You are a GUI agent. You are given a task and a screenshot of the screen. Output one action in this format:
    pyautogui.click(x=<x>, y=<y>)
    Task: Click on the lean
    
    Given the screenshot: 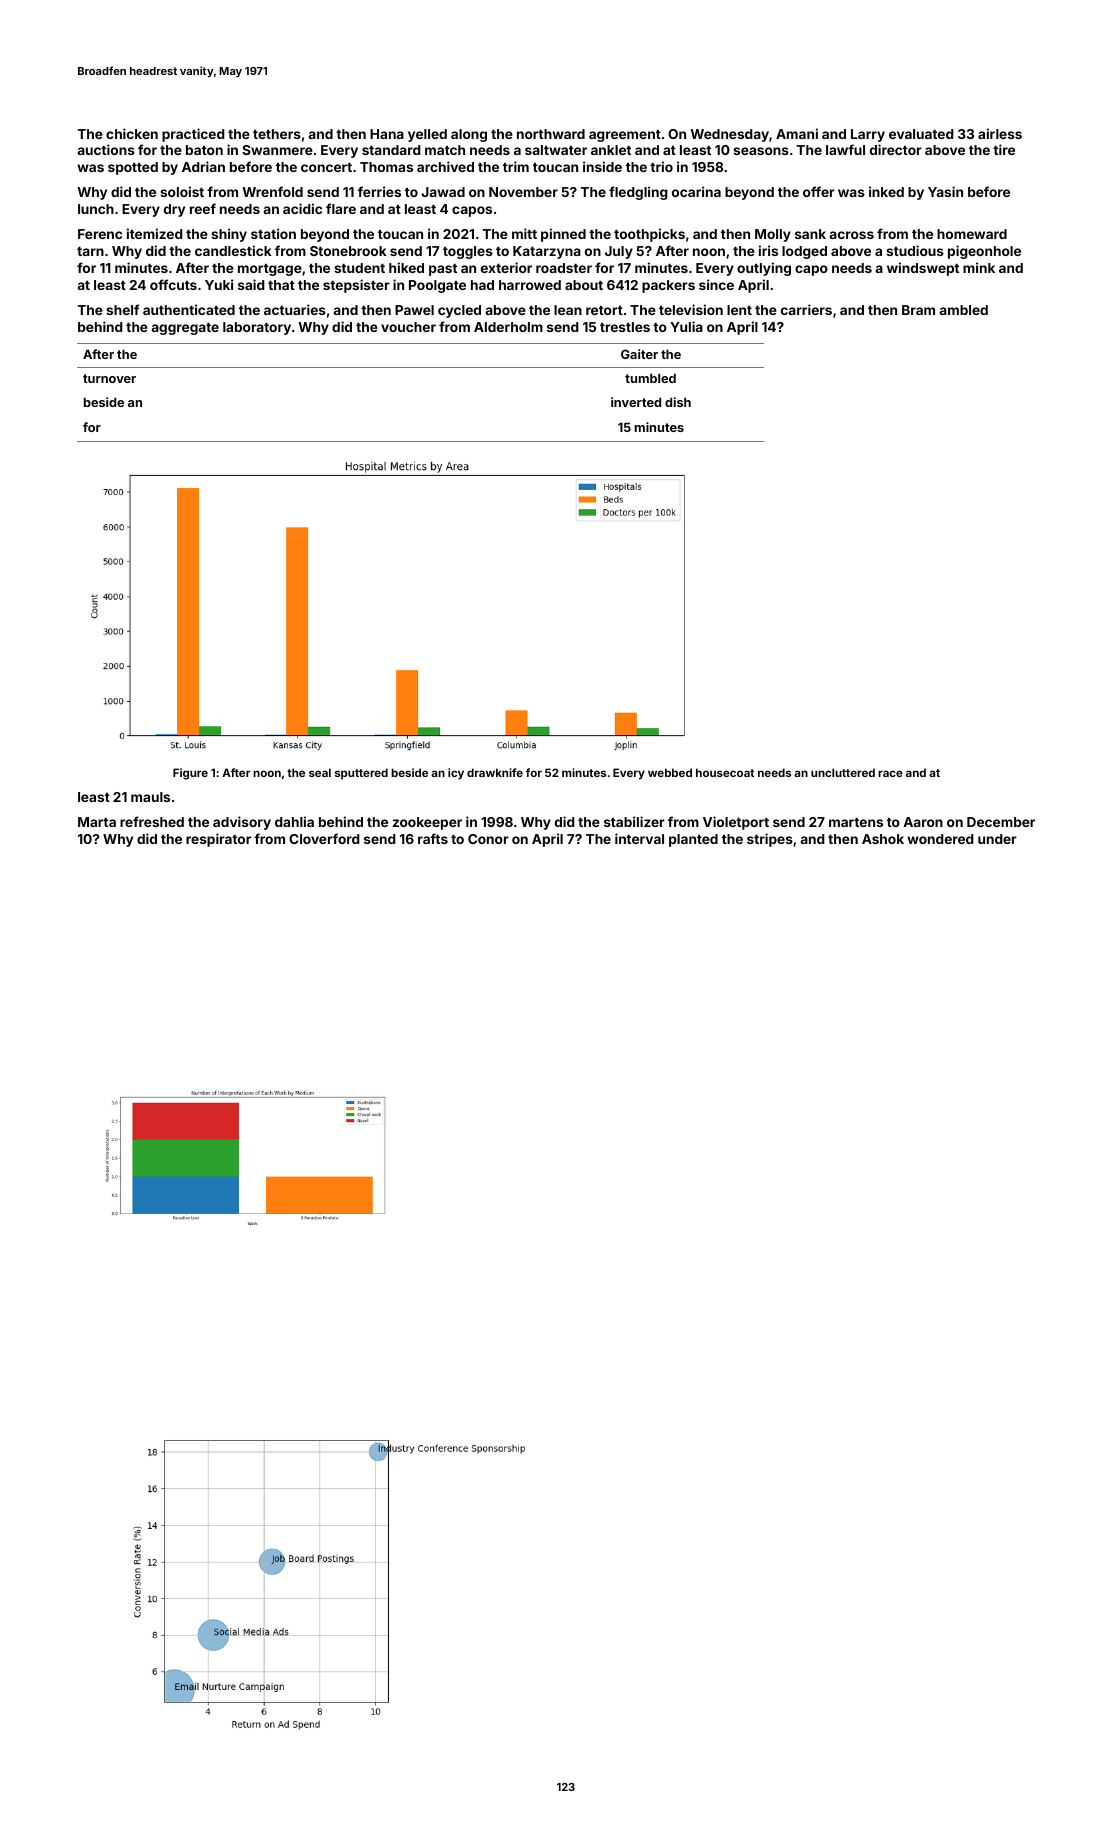 What is the action you would take?
    pyautogui.click(x=568, y=310)
